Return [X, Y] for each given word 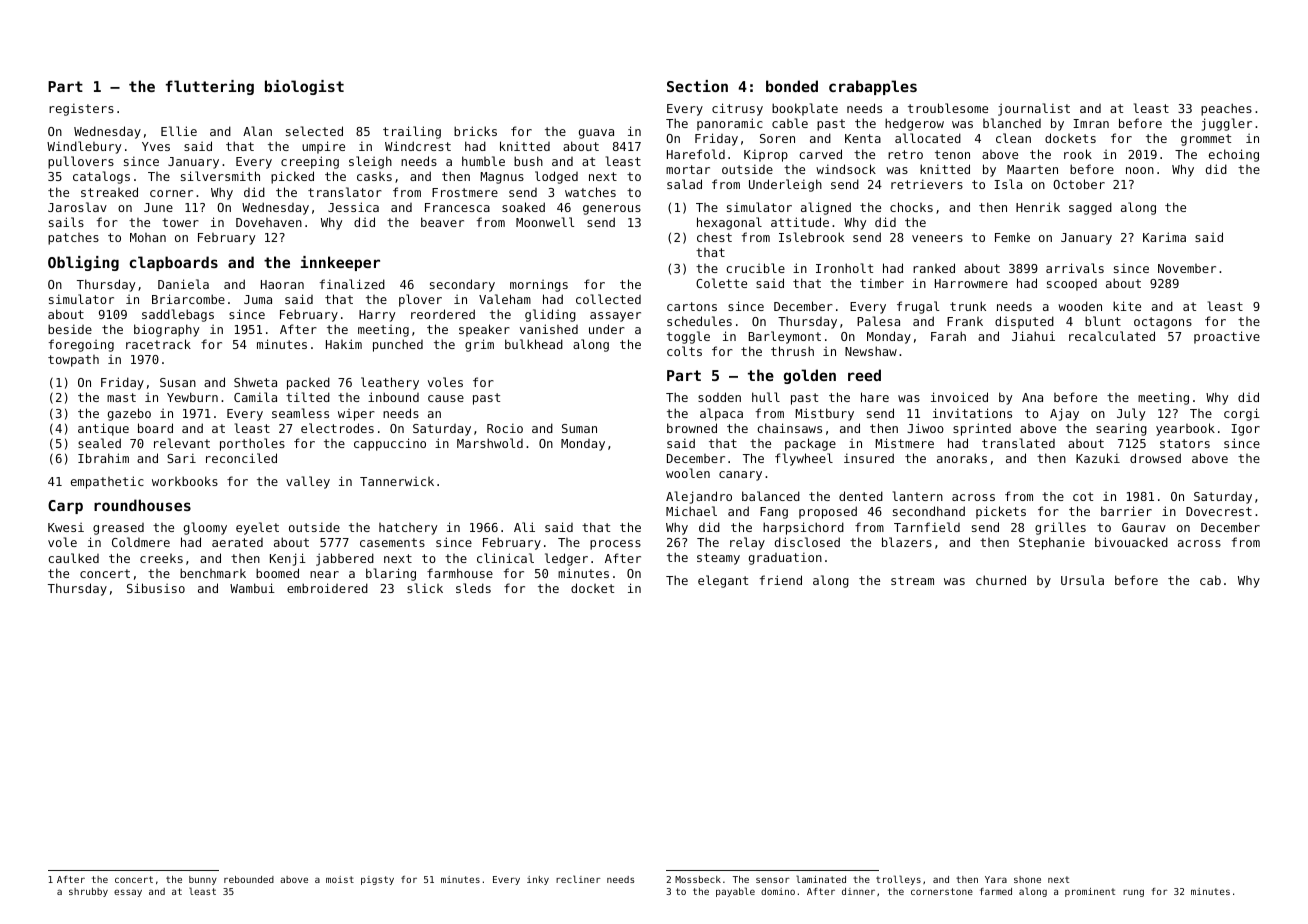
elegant [723, 581]
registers [81, 109]
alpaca [721, 414]
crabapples [873, 87]
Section [697, 86]
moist [340, 879]
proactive [1227, 337]
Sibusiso [156, 588]
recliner [578, 879]
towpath [73, 361]
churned [1001, 580]
